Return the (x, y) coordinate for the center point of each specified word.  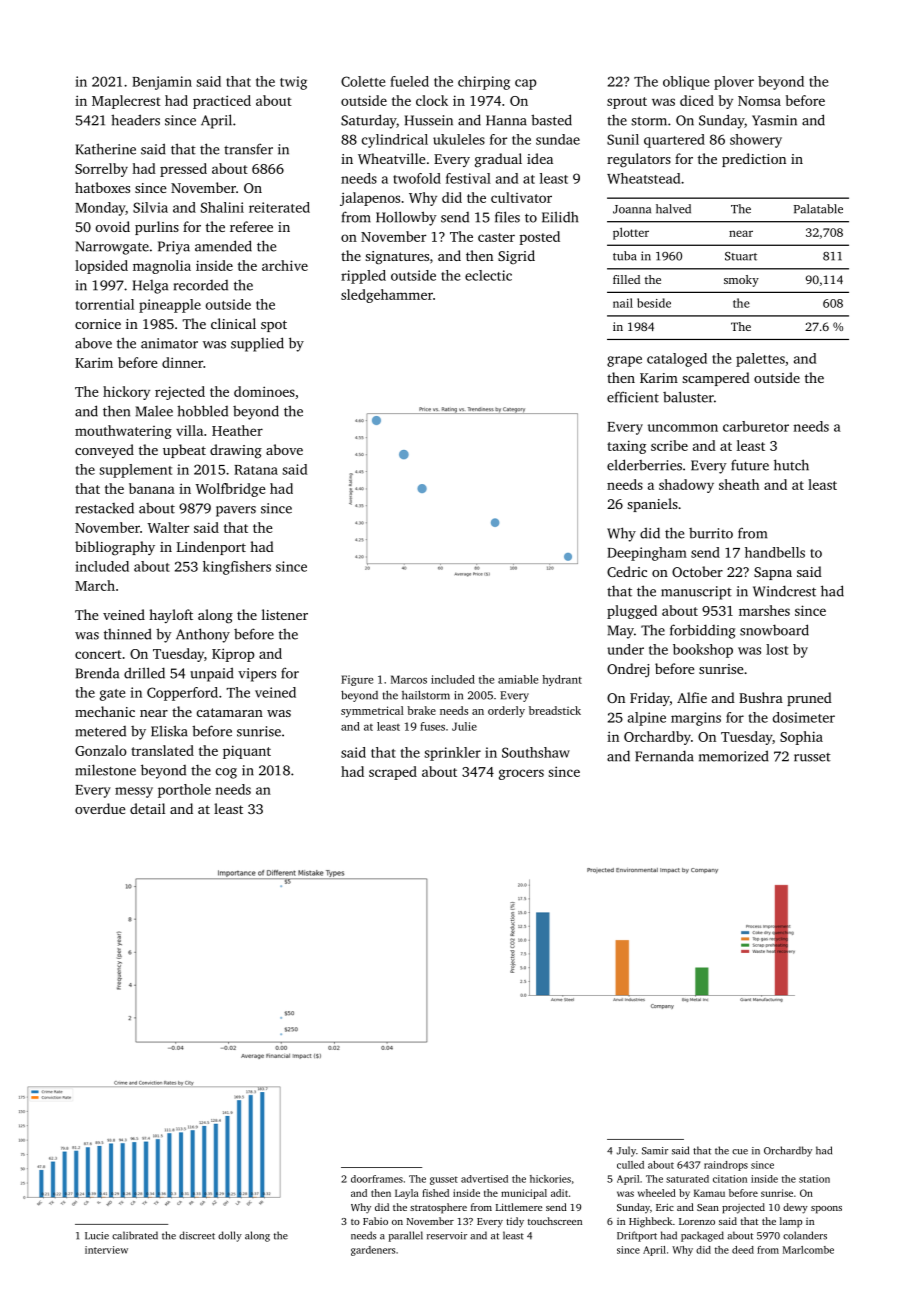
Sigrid (516, 257)
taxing (626, 447)
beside (654, 303)
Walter (168, 527)
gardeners (373, 1251)
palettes (760, 360)
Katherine (106, 149)
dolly (230, 1236)
